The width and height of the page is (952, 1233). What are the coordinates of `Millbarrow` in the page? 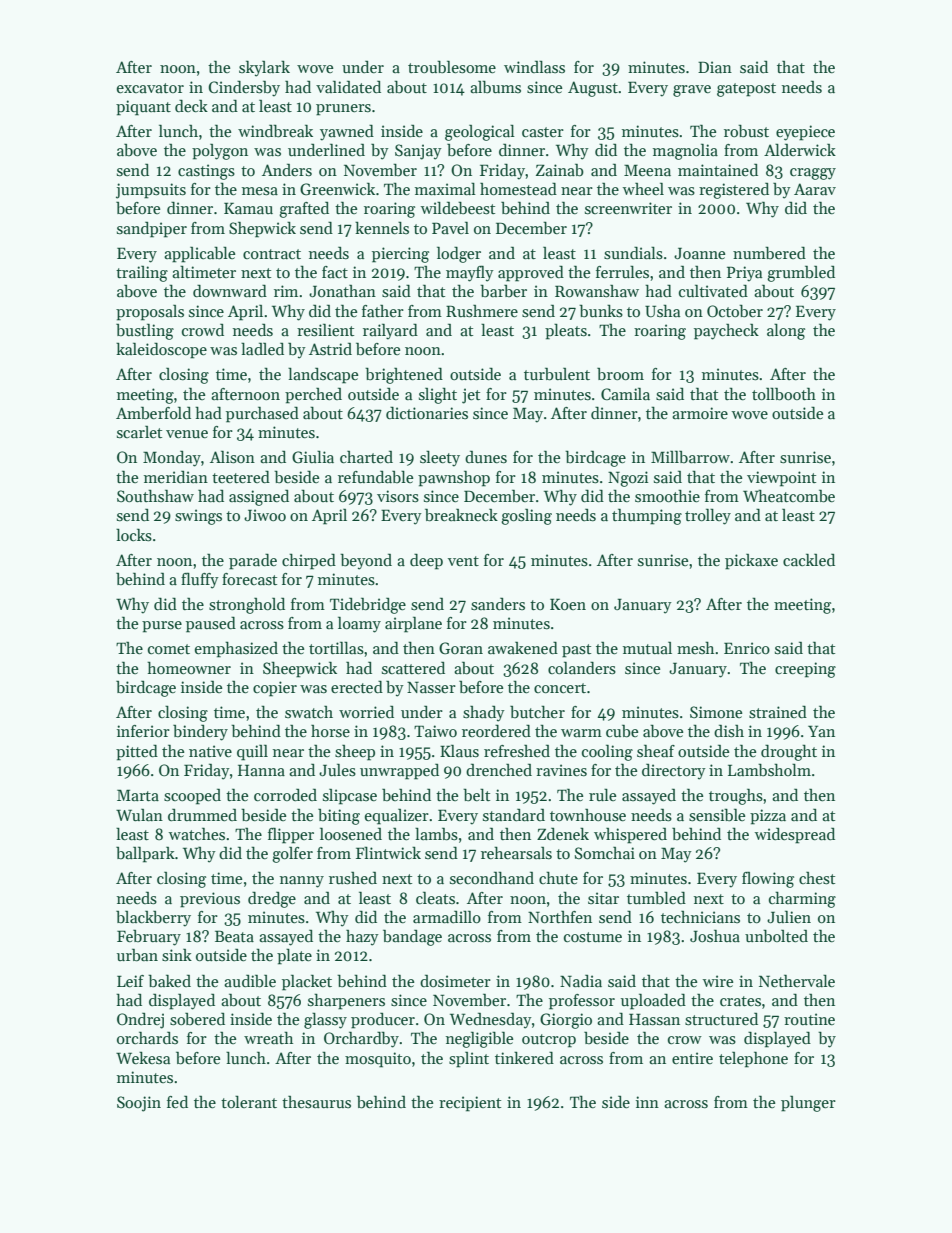 It's located at (690, 456).
